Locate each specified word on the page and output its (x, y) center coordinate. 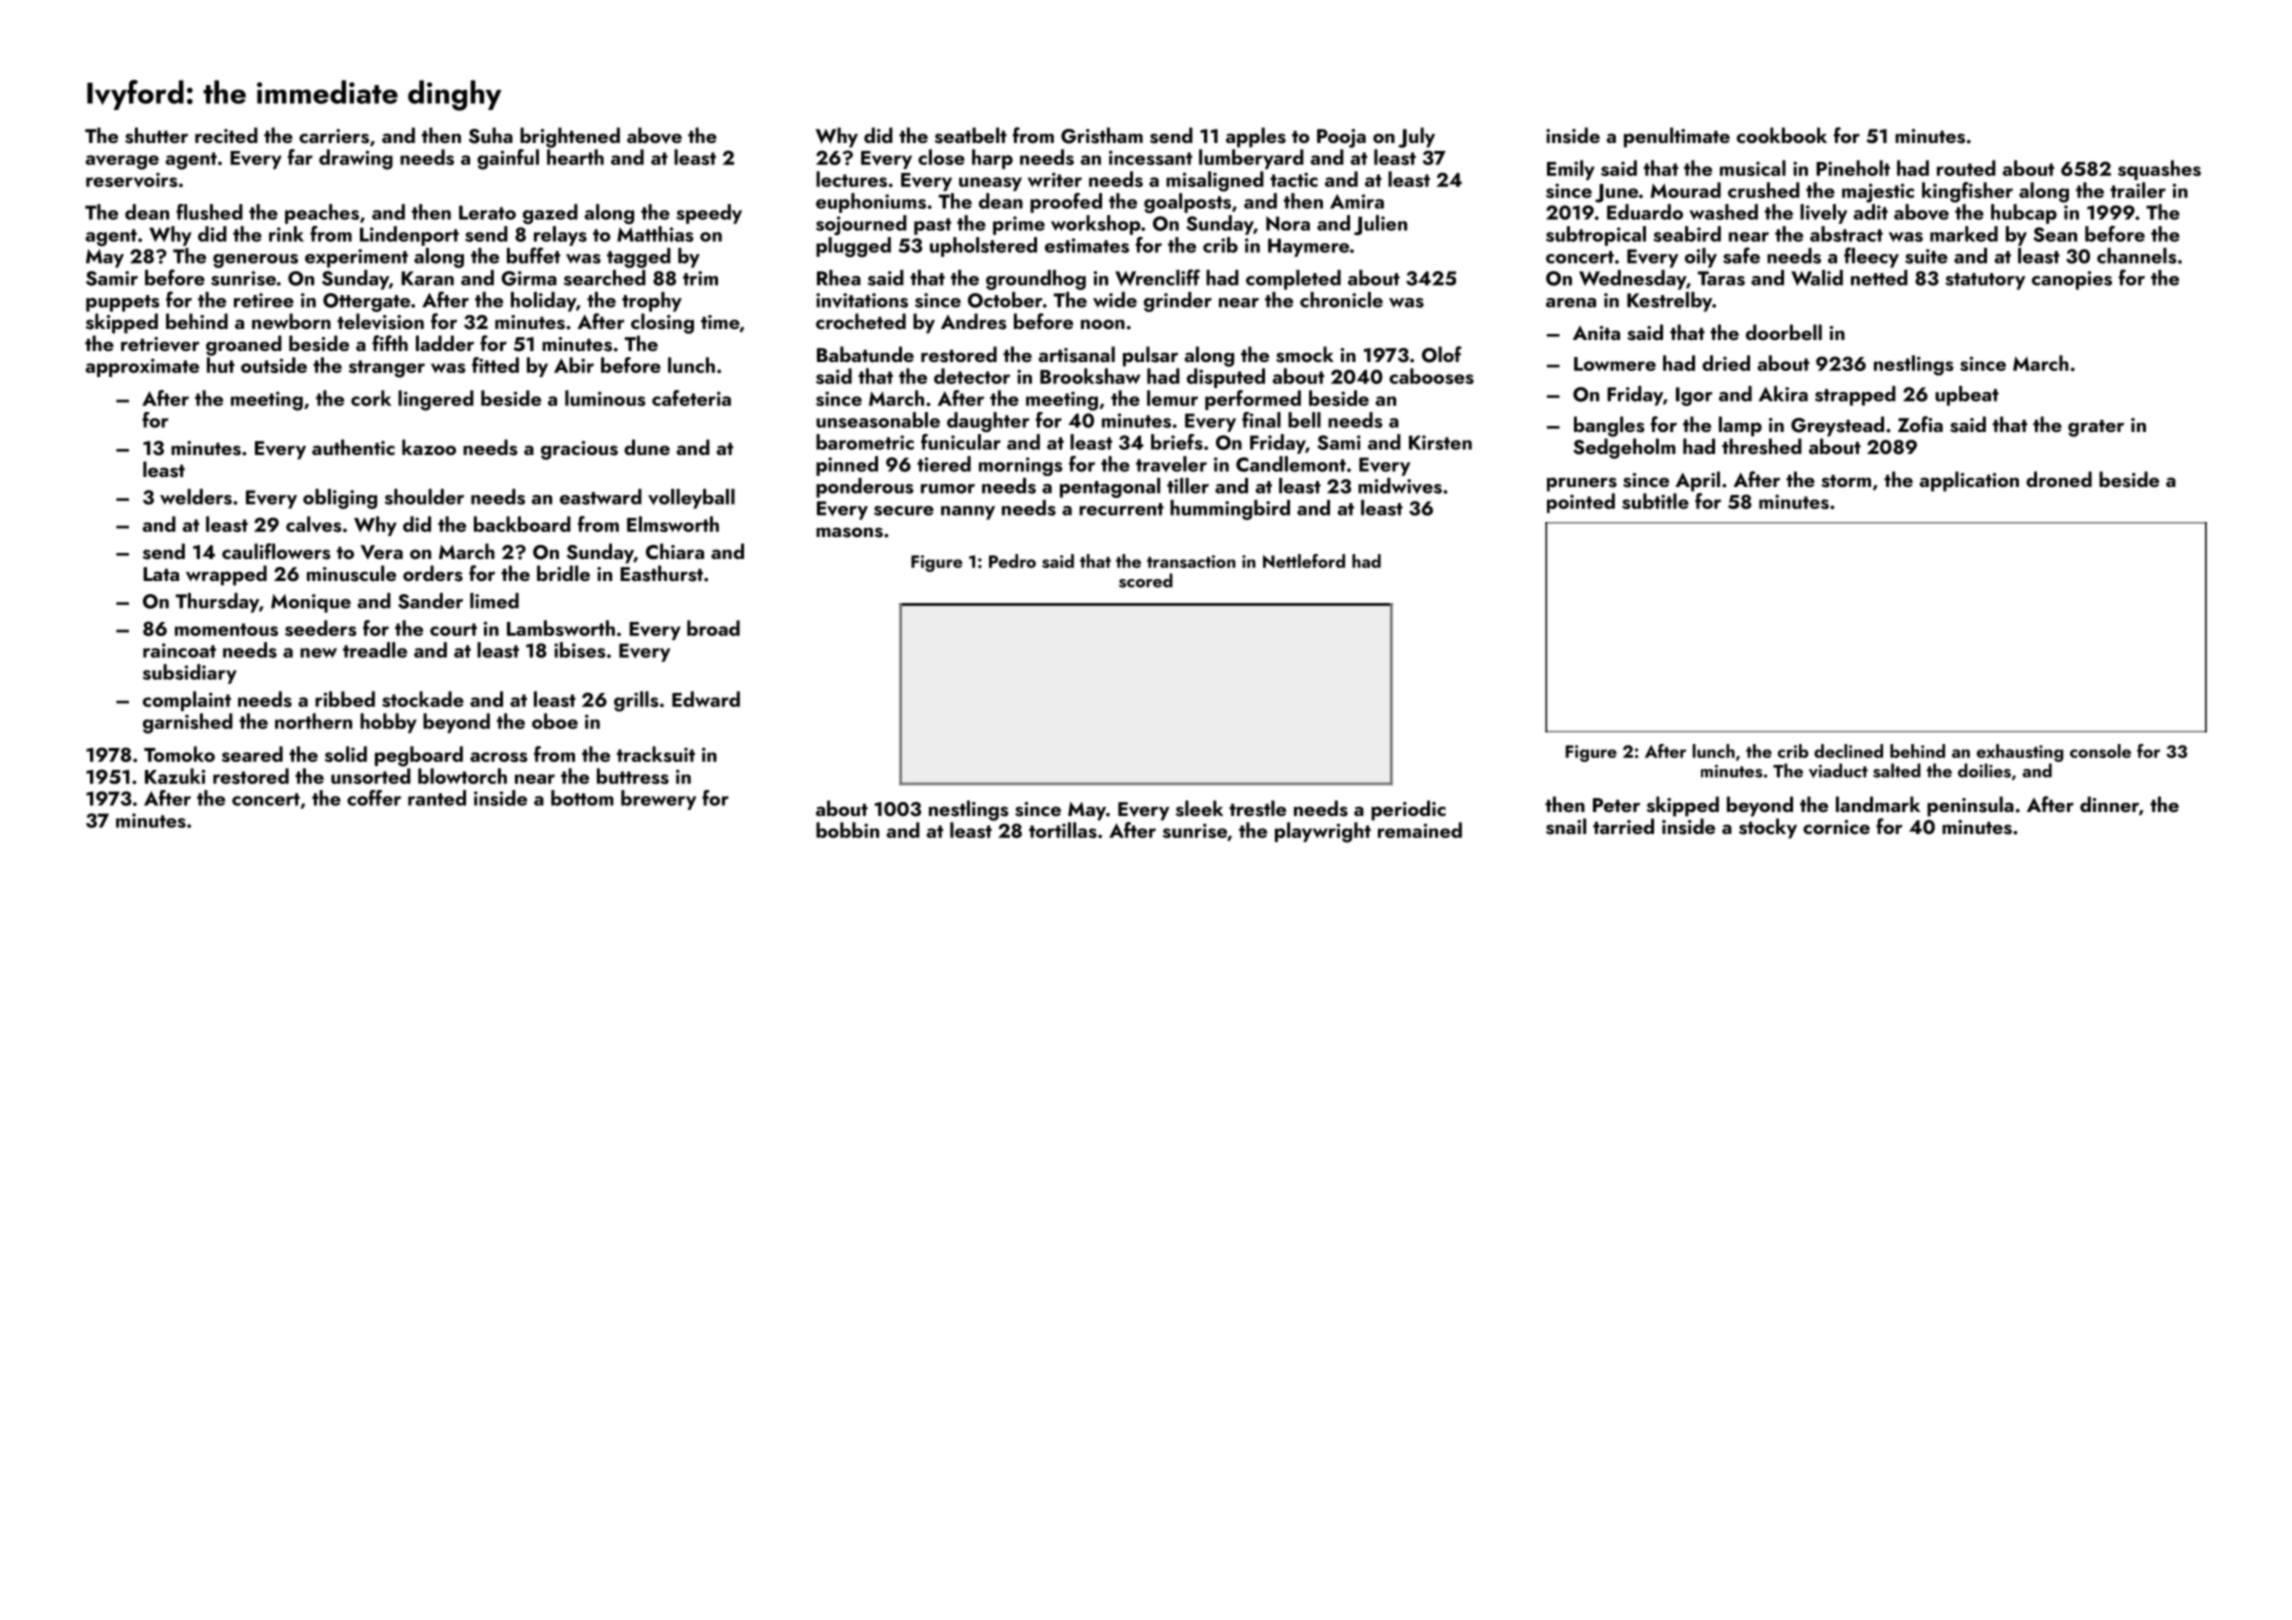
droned (2059, 479)
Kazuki (175, 776)
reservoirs (132, 180)
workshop (1096, 225)
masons (849, 532)
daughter (988, 422)
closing (662, 323)
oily (1701, 258)
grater (2096, 428)
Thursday (217, 603)
